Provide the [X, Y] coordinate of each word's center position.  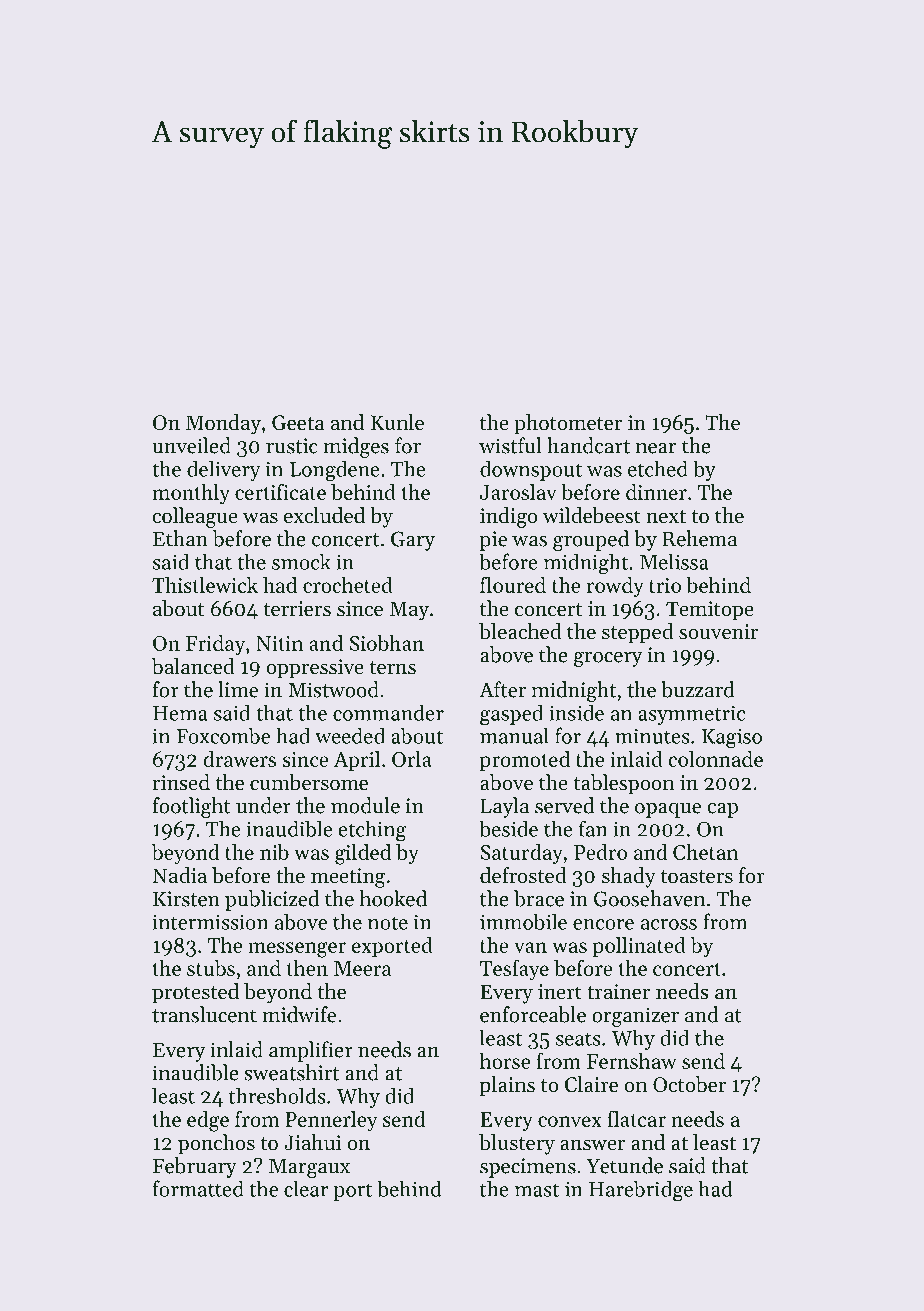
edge [208, 1121]
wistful [510, 445]
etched [658, 469]
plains [507, 1086]
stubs [211, 968]
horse [505, 1061]
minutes [652, 736]
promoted [525, 761]
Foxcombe [223, 736]
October [689, 1084]
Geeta [298, 423]
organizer [635, 1017]
